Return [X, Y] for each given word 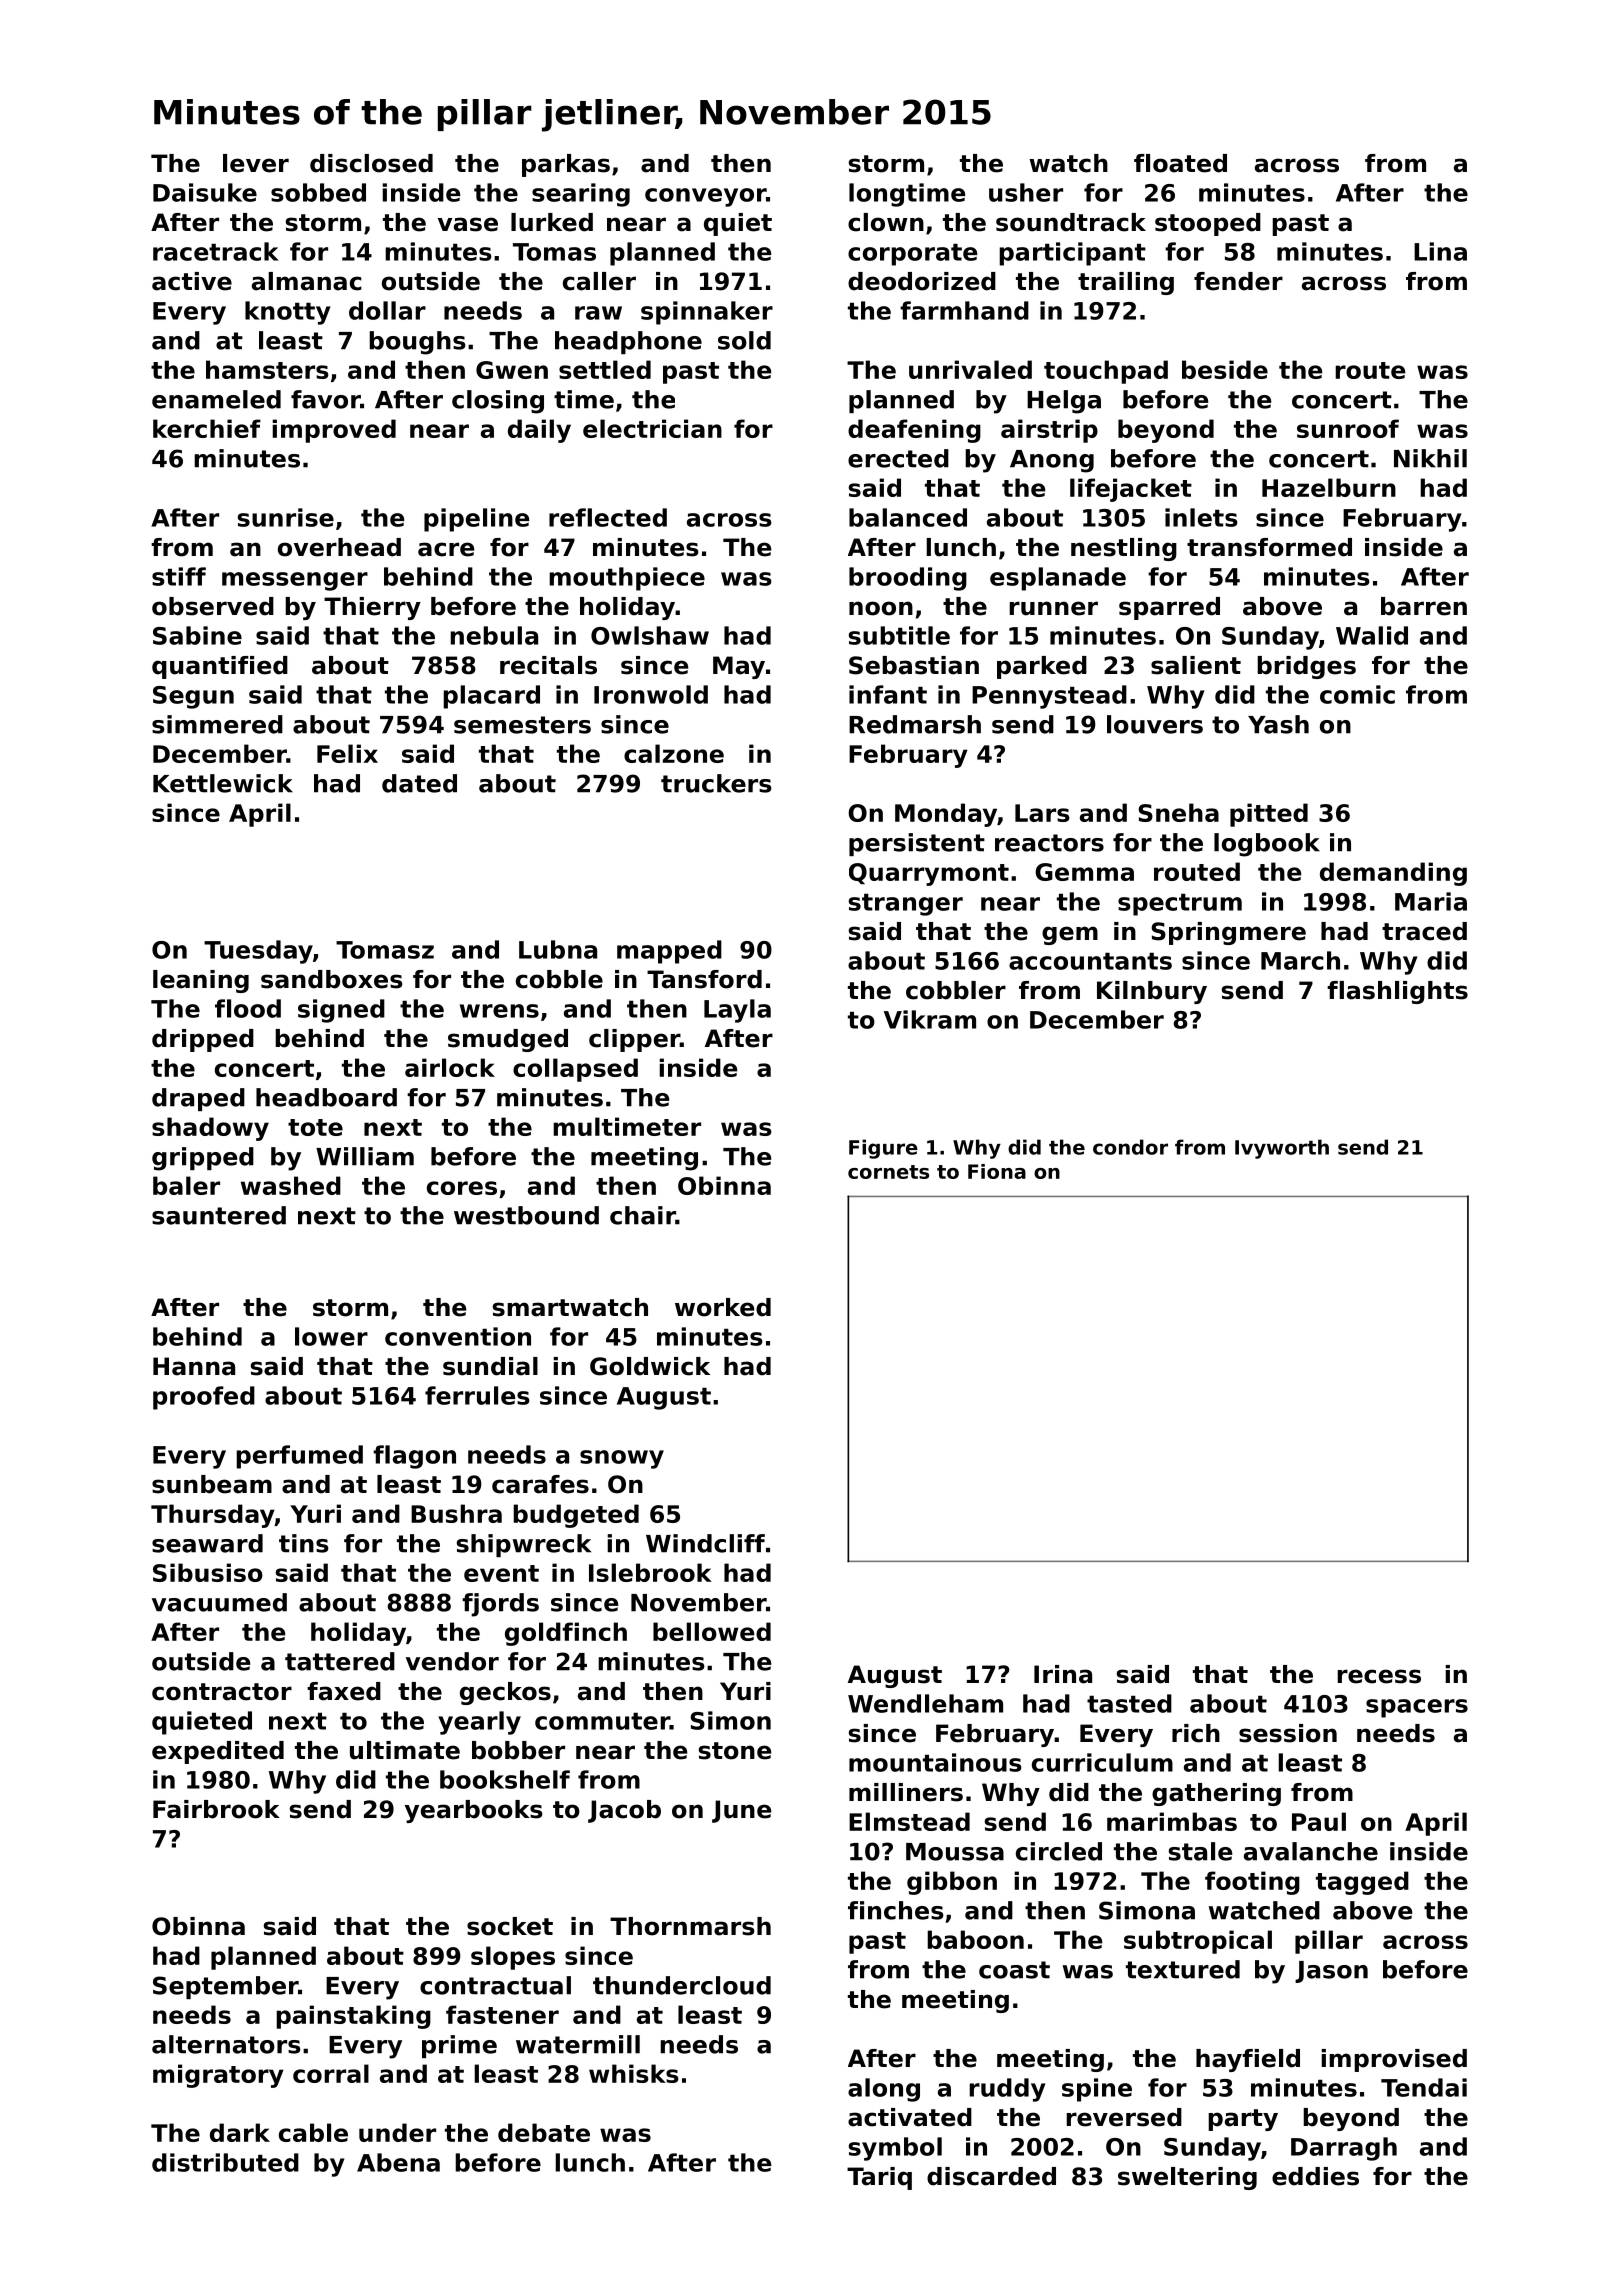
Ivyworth [1282, 1149]
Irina [1063, 1674]
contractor [222, 1692]
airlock [450, 1067]
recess [1379, 1676]
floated [1180, 163]
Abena [398, 2162]
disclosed [371, 163]
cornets [888, 1172]
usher [1026, 192]
